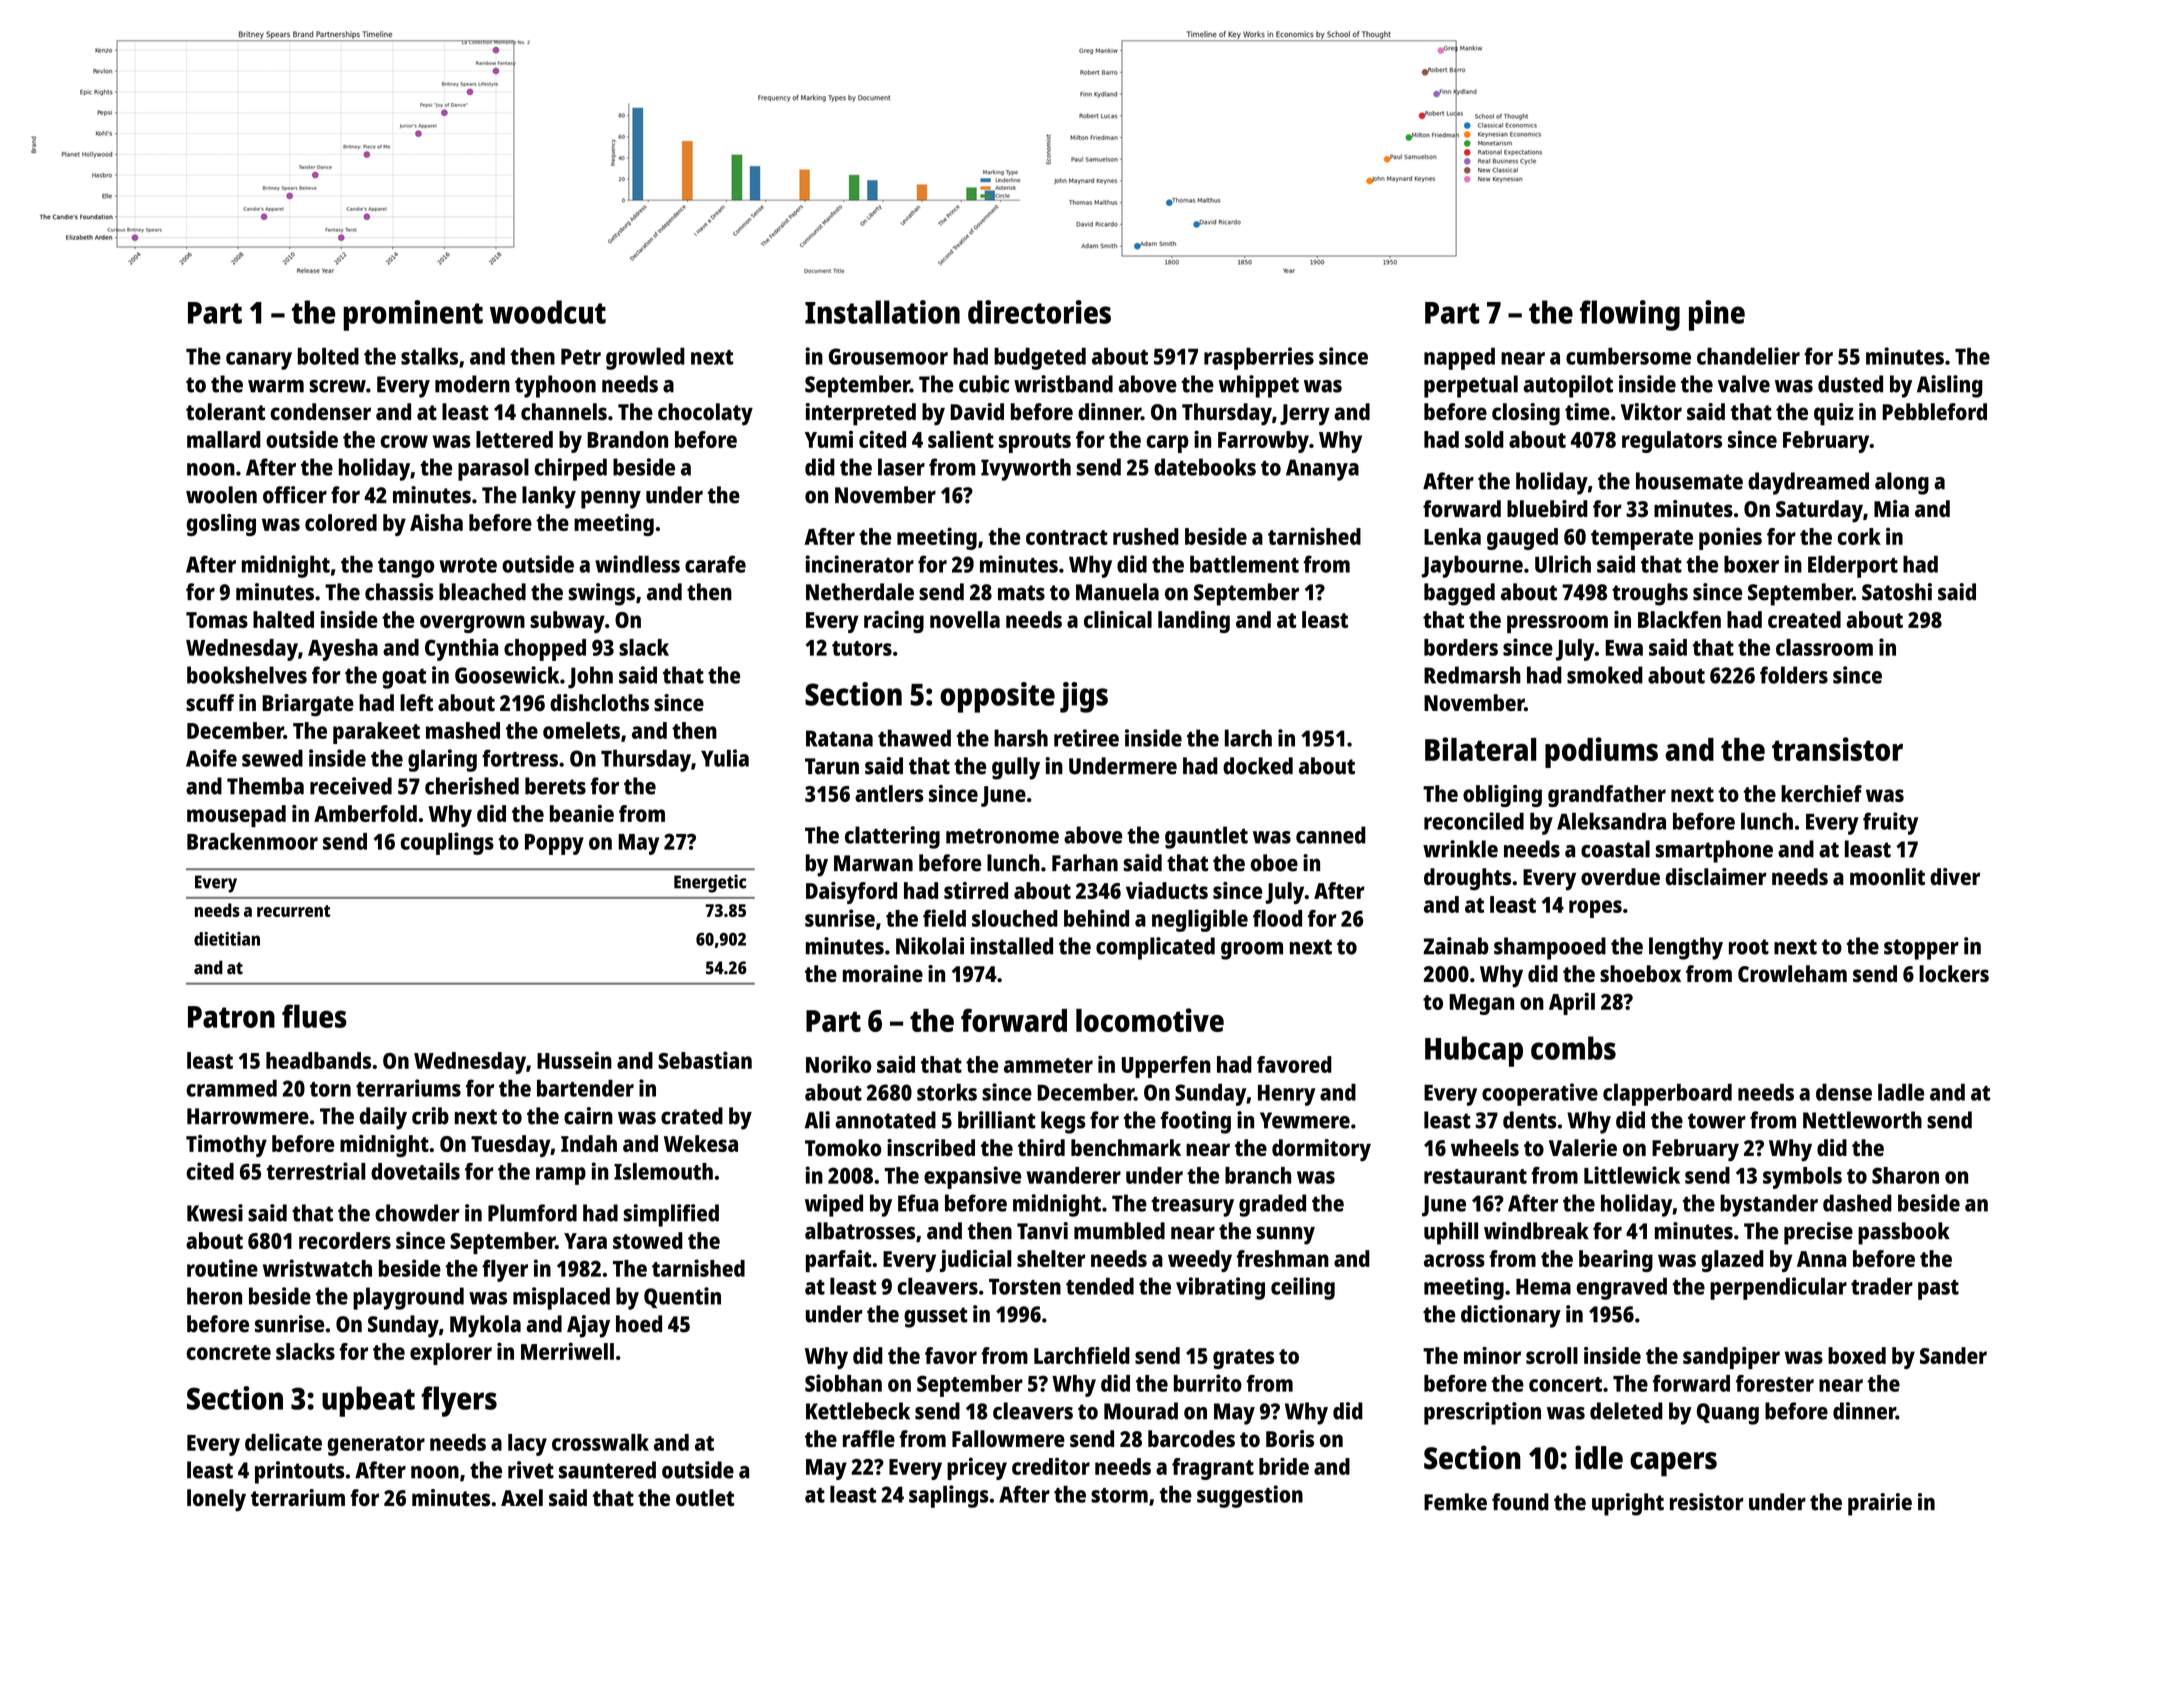 This image has width=2178, height=1683. I want to click on pricey, so click(977, 1468).
